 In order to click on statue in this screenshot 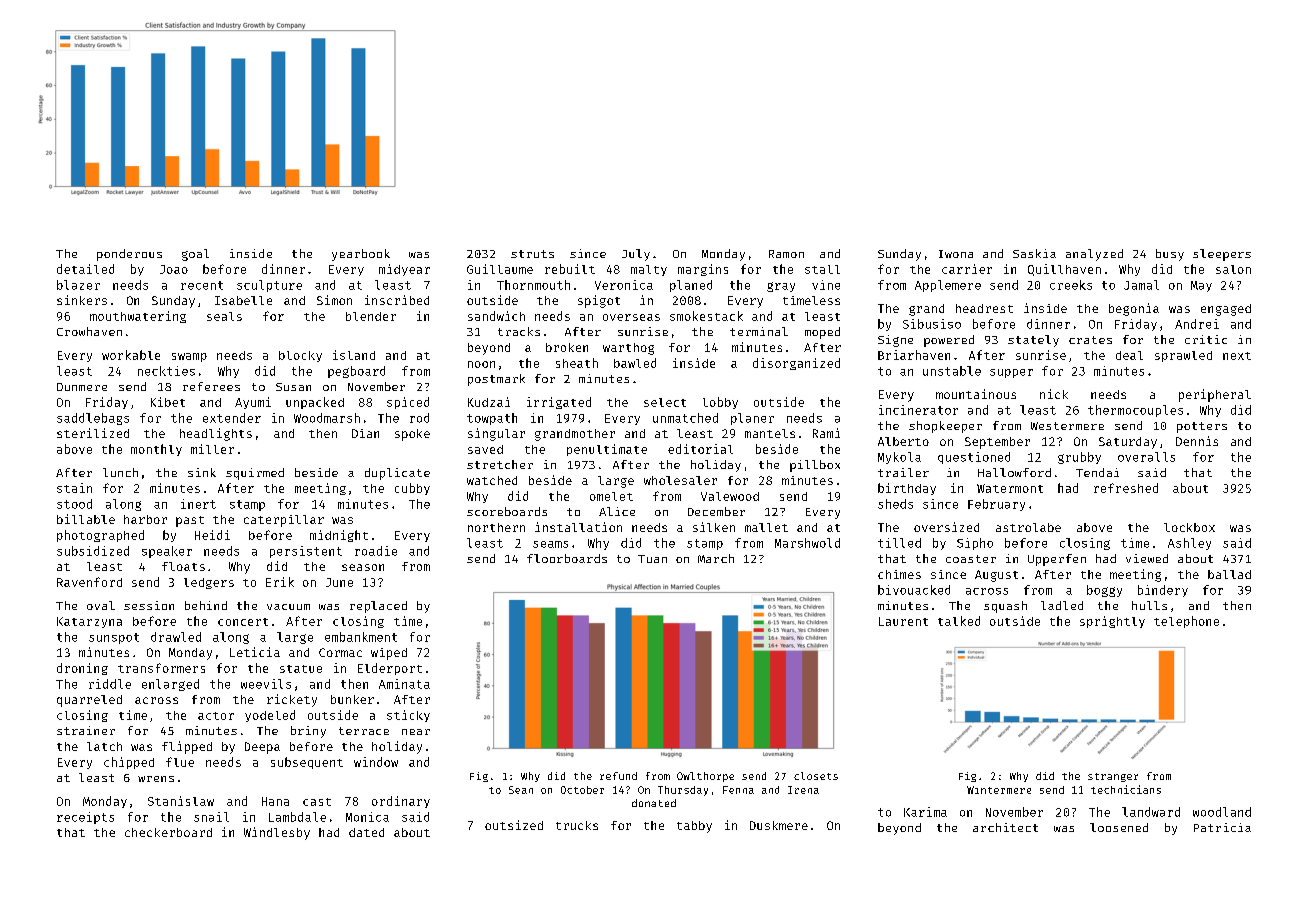, I will do `click(301, 669)`.
